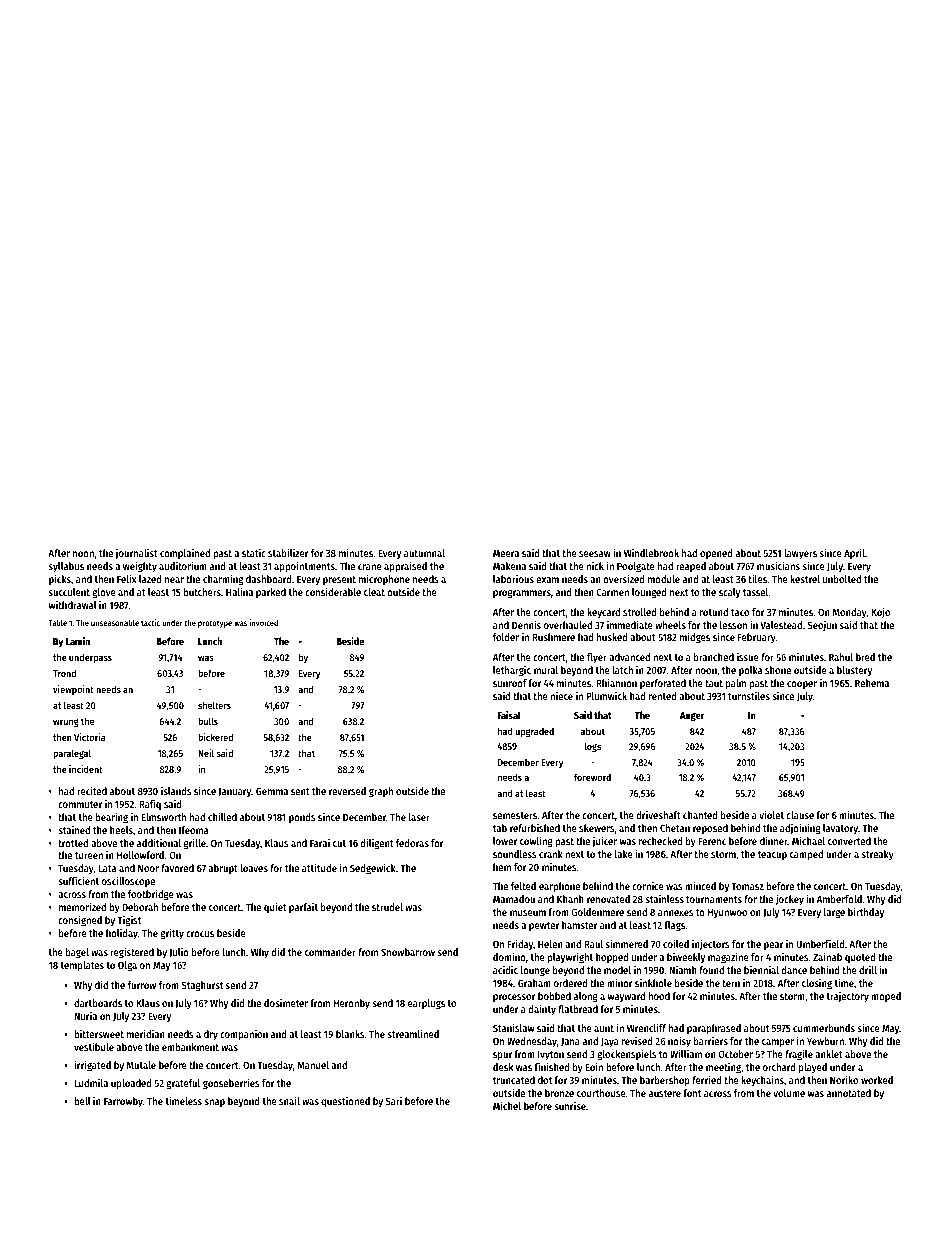 This screenshot has height=1233, width=952. Describe the element at coordinates (802, 685) in the screenshot. I see `cooper` at that location.
